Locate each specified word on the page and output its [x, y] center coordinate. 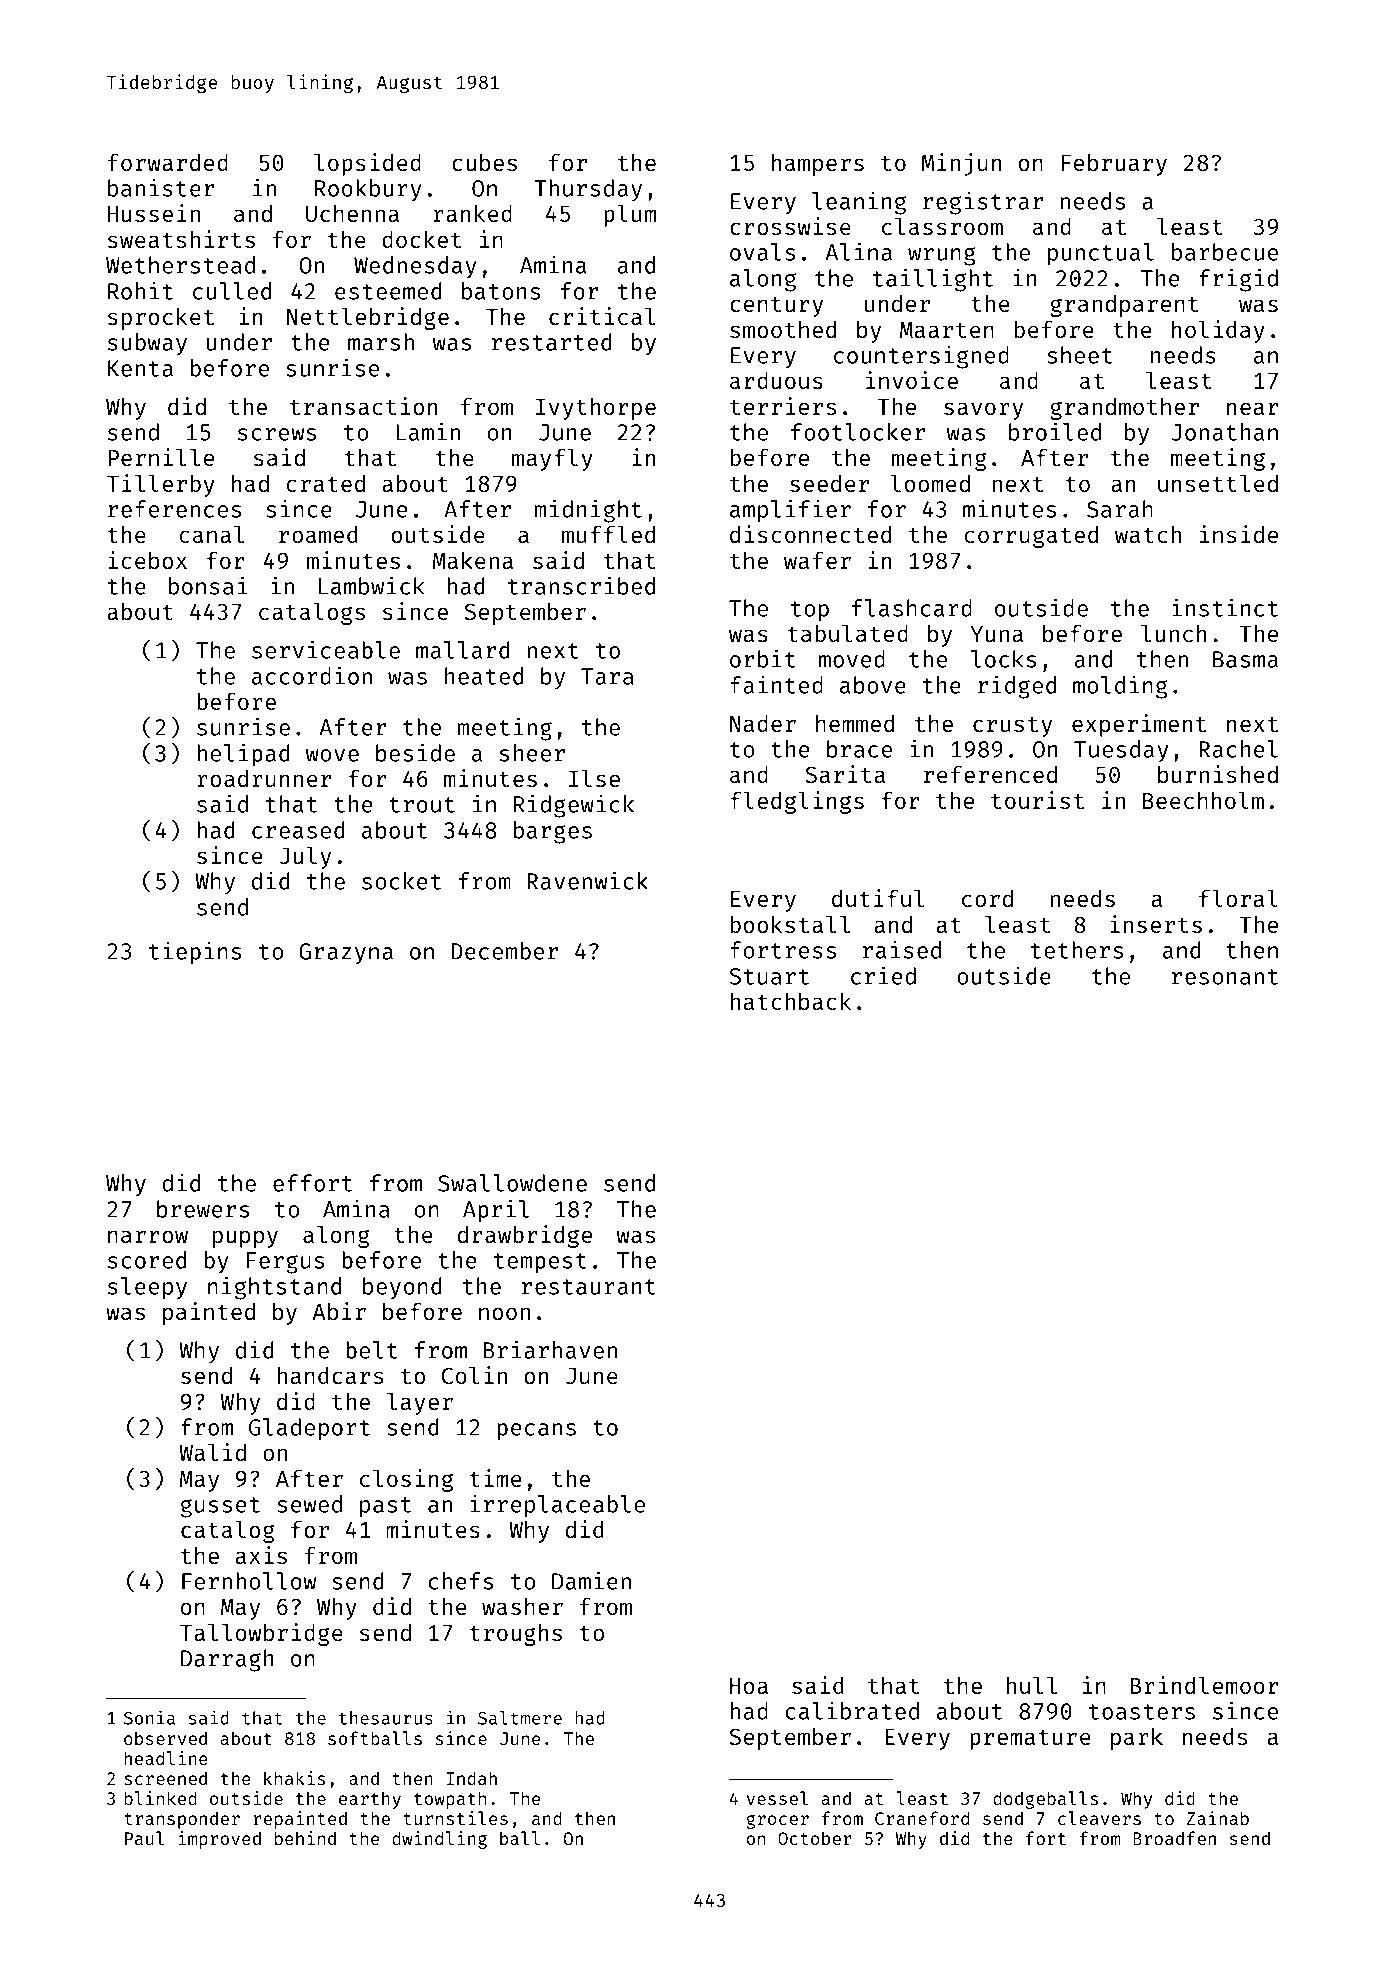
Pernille [161, 457]
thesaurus [386, 1718]
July [305, 857]
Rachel [1238, 749]
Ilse [594, 778]
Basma [1245, 659]
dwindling [439, 1840]
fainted [776, 684]
